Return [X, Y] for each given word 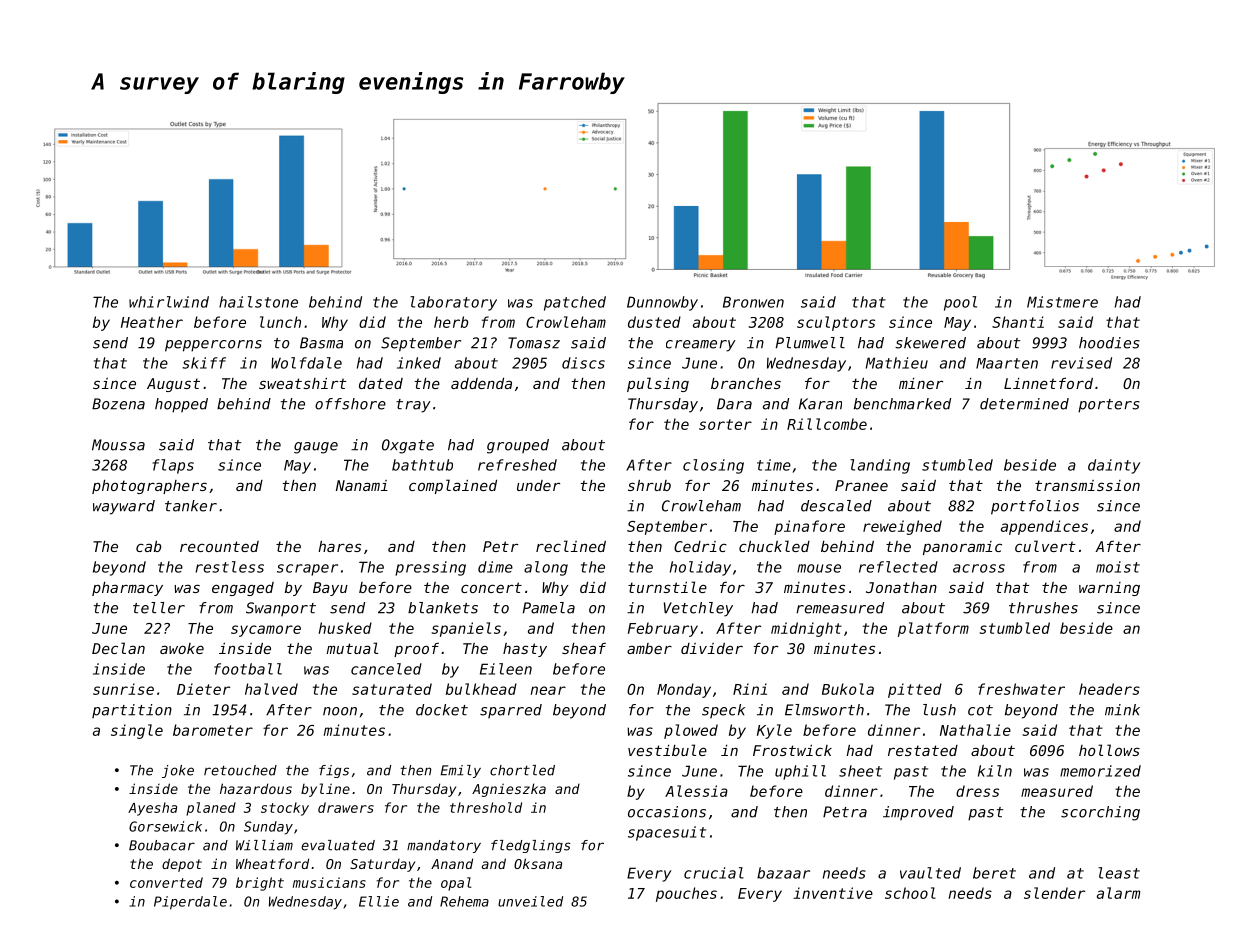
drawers [346, 807]
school [910, 893]
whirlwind [169, 302]
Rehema [464, 901]
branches [746, 383]
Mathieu [897, 363]
